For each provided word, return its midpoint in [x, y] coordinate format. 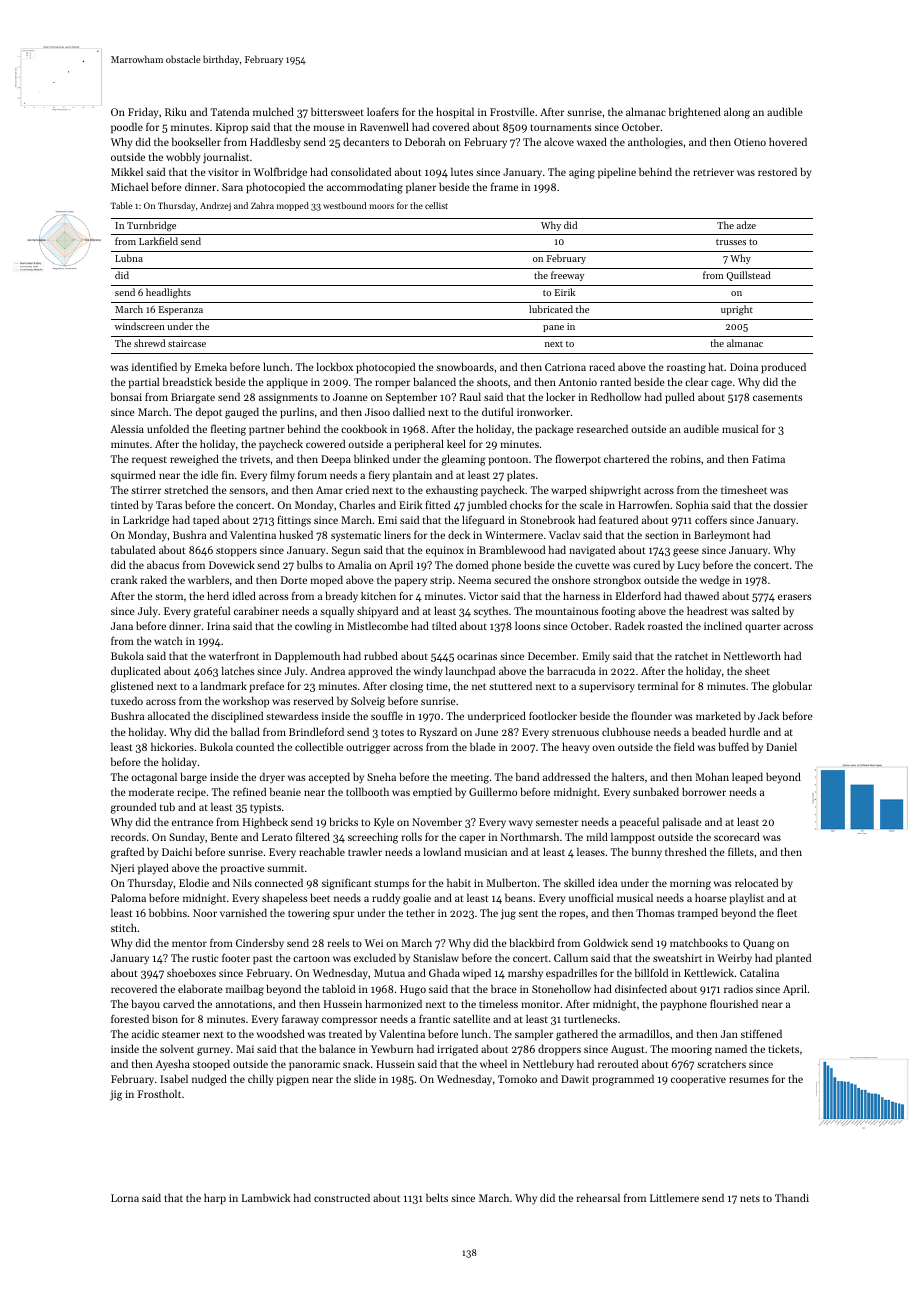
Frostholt [159, 1093]
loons [528, 626]
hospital [455, 113]
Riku [176, 112]
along [737, 113]
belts [437, 1197]
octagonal [154, 778]
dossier [791, 504]
